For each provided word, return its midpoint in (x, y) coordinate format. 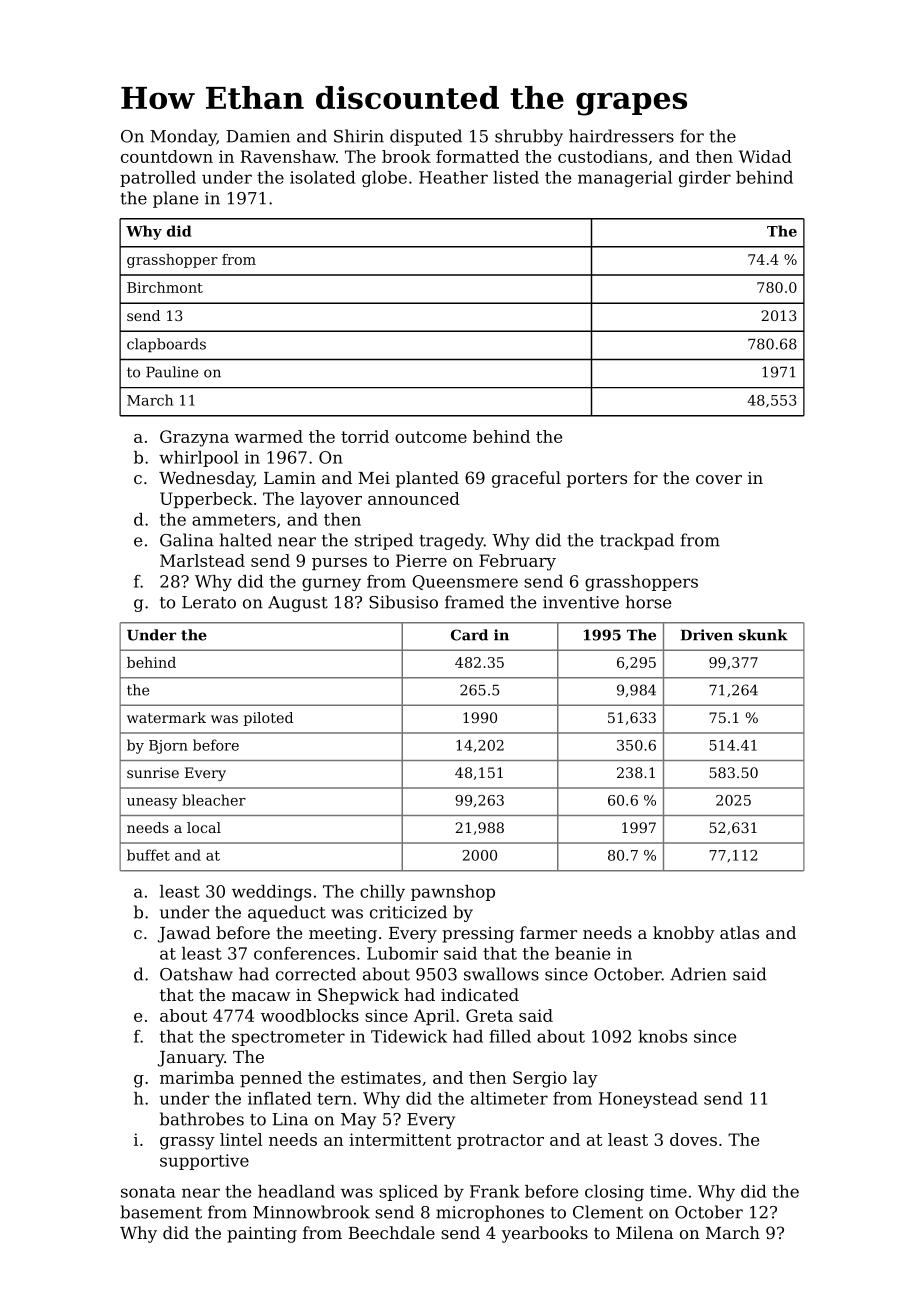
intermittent (400, 1139)
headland (296, 1191)
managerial (625, 179)
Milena (644, 1232)
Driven (707, 635)
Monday (183, 137)
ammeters (234, 520)
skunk (763, 635)
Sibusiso (403, 602)
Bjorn (168, 747)
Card (469, 635)
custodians (602, 156)
